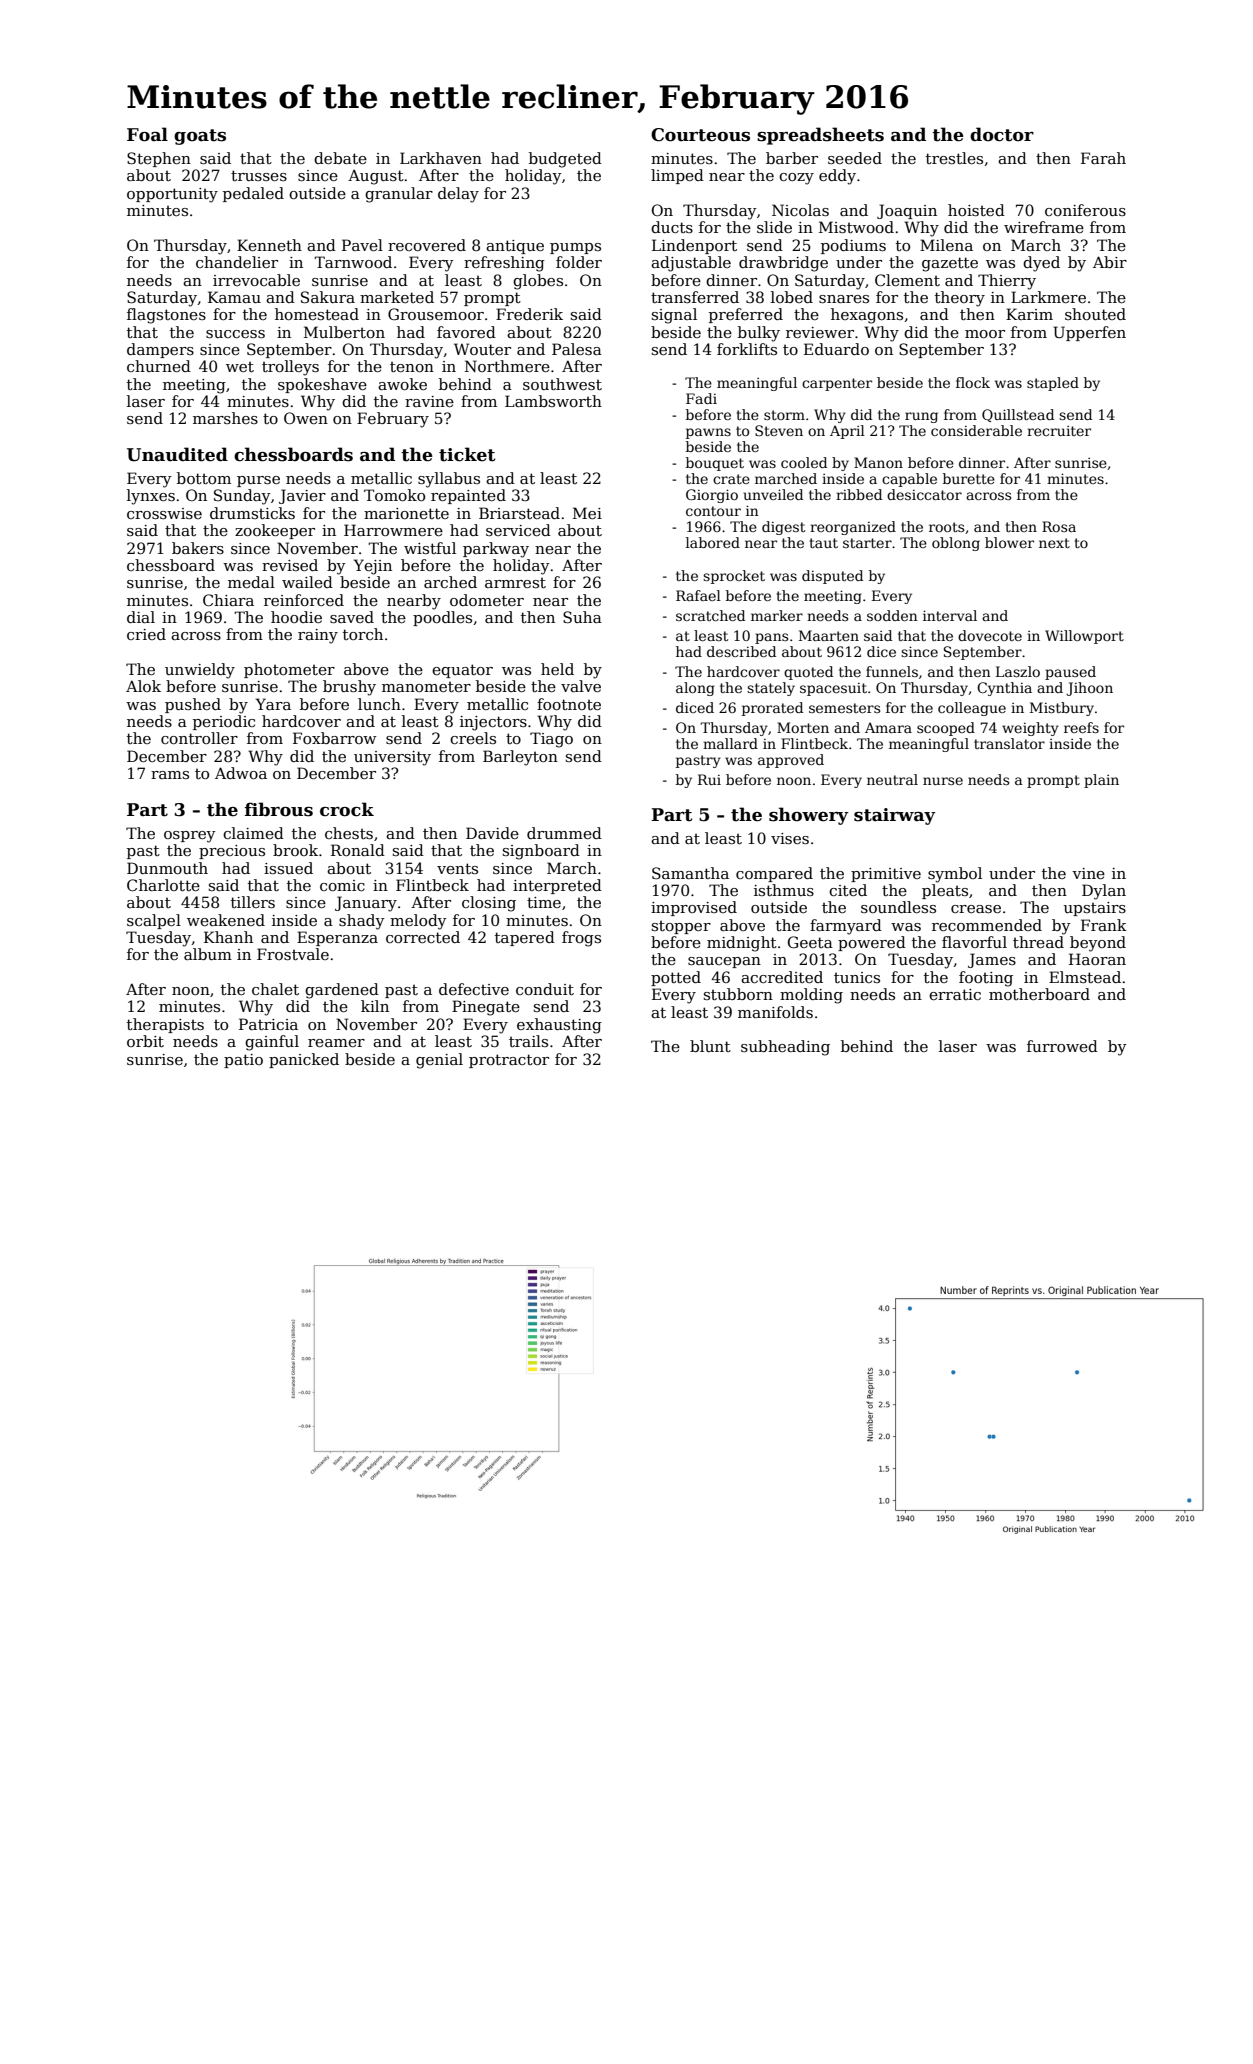 This screenshot has width=1253, height=2064. Describe the element at coordinates (792, 158) in the screenshot. I see `barber` at that location.
